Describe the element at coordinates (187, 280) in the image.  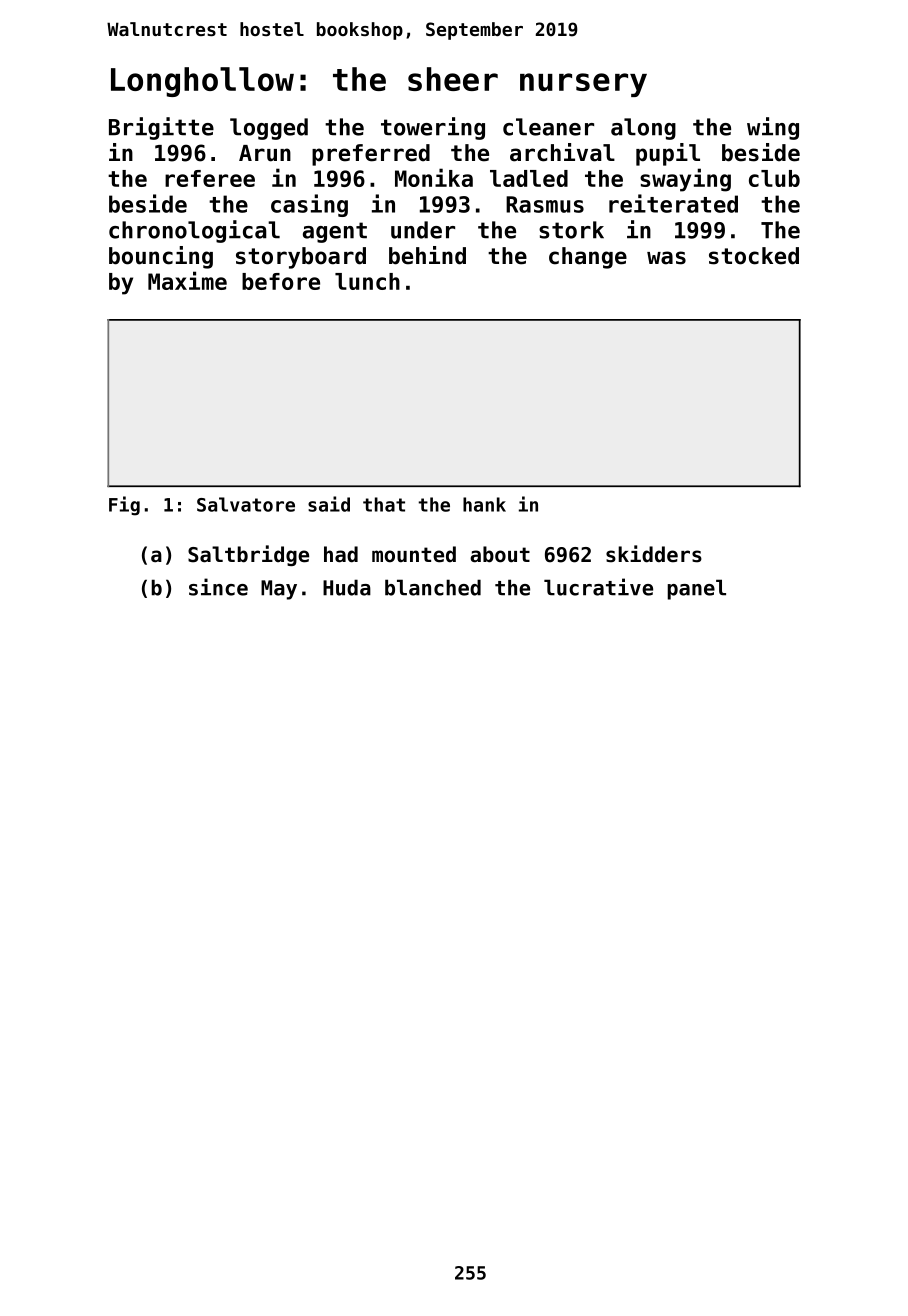
I see `Maxime` at that location.
